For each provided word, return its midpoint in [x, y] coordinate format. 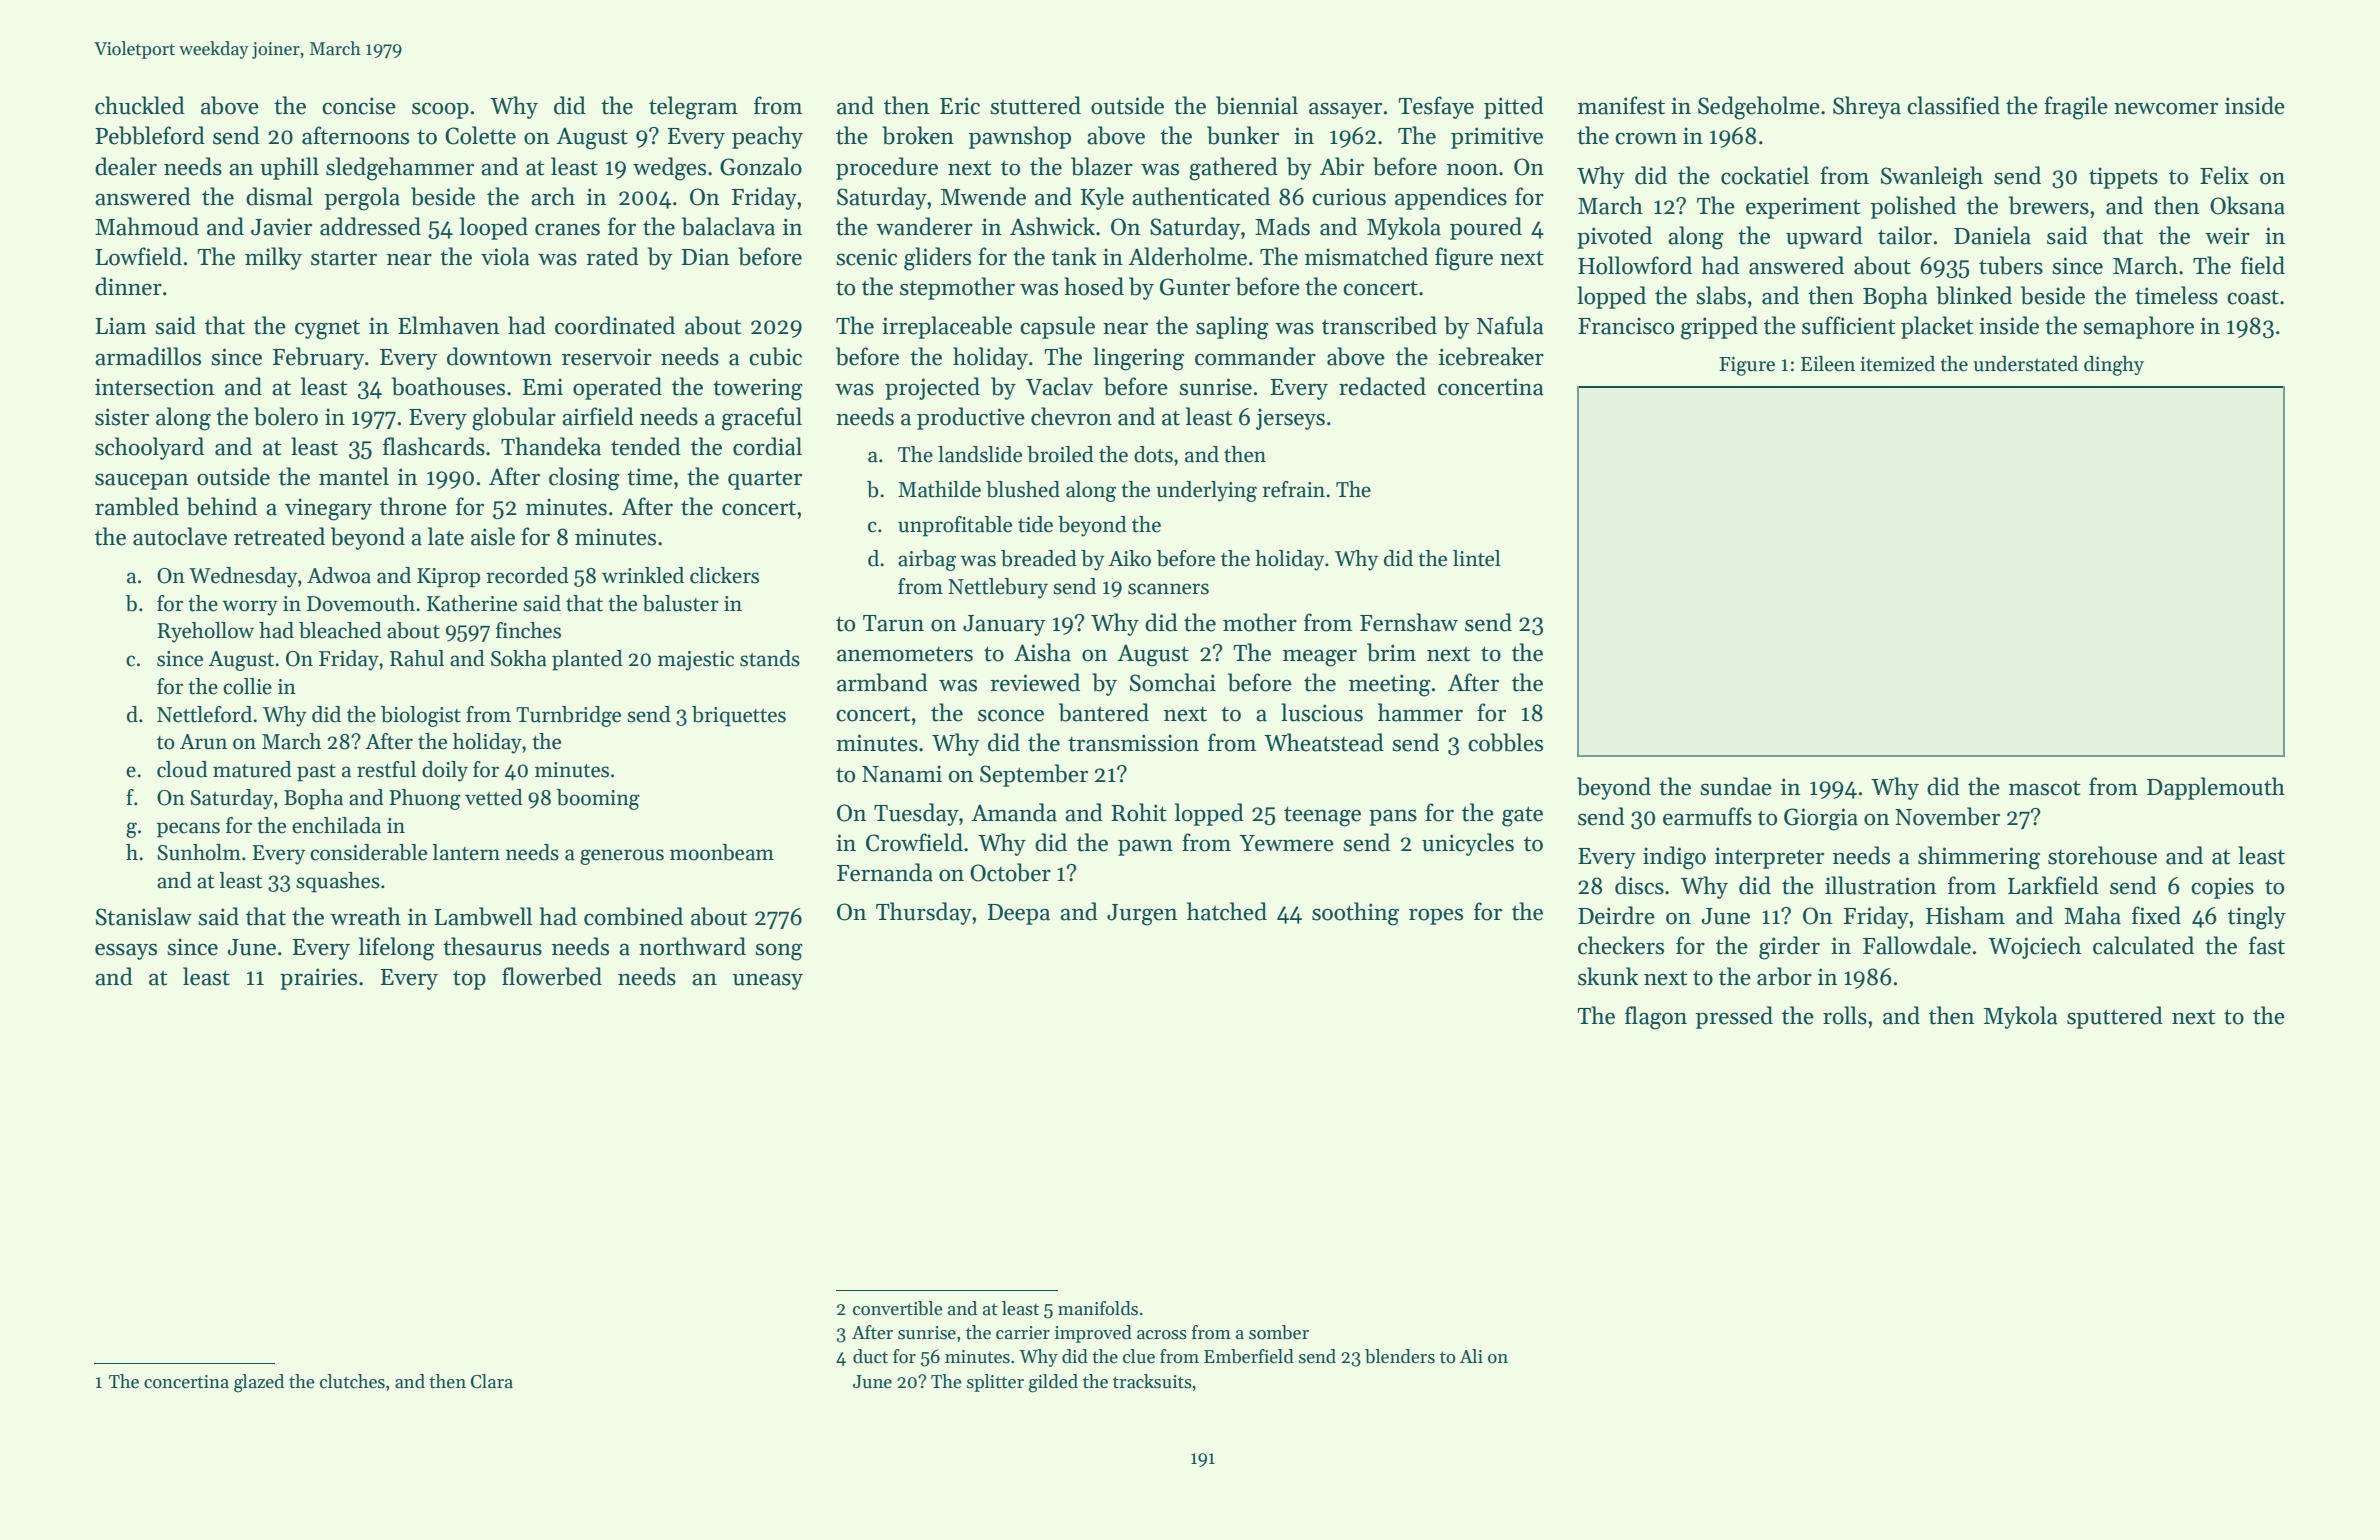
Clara [492, 1381]
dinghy [2114, 365]
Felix [2224, 175]
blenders [1400, 1356]
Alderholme [1187, 256]
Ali [1471, 1356]
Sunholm [199, 852]
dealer [126, 166]
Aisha [1042, 652]
